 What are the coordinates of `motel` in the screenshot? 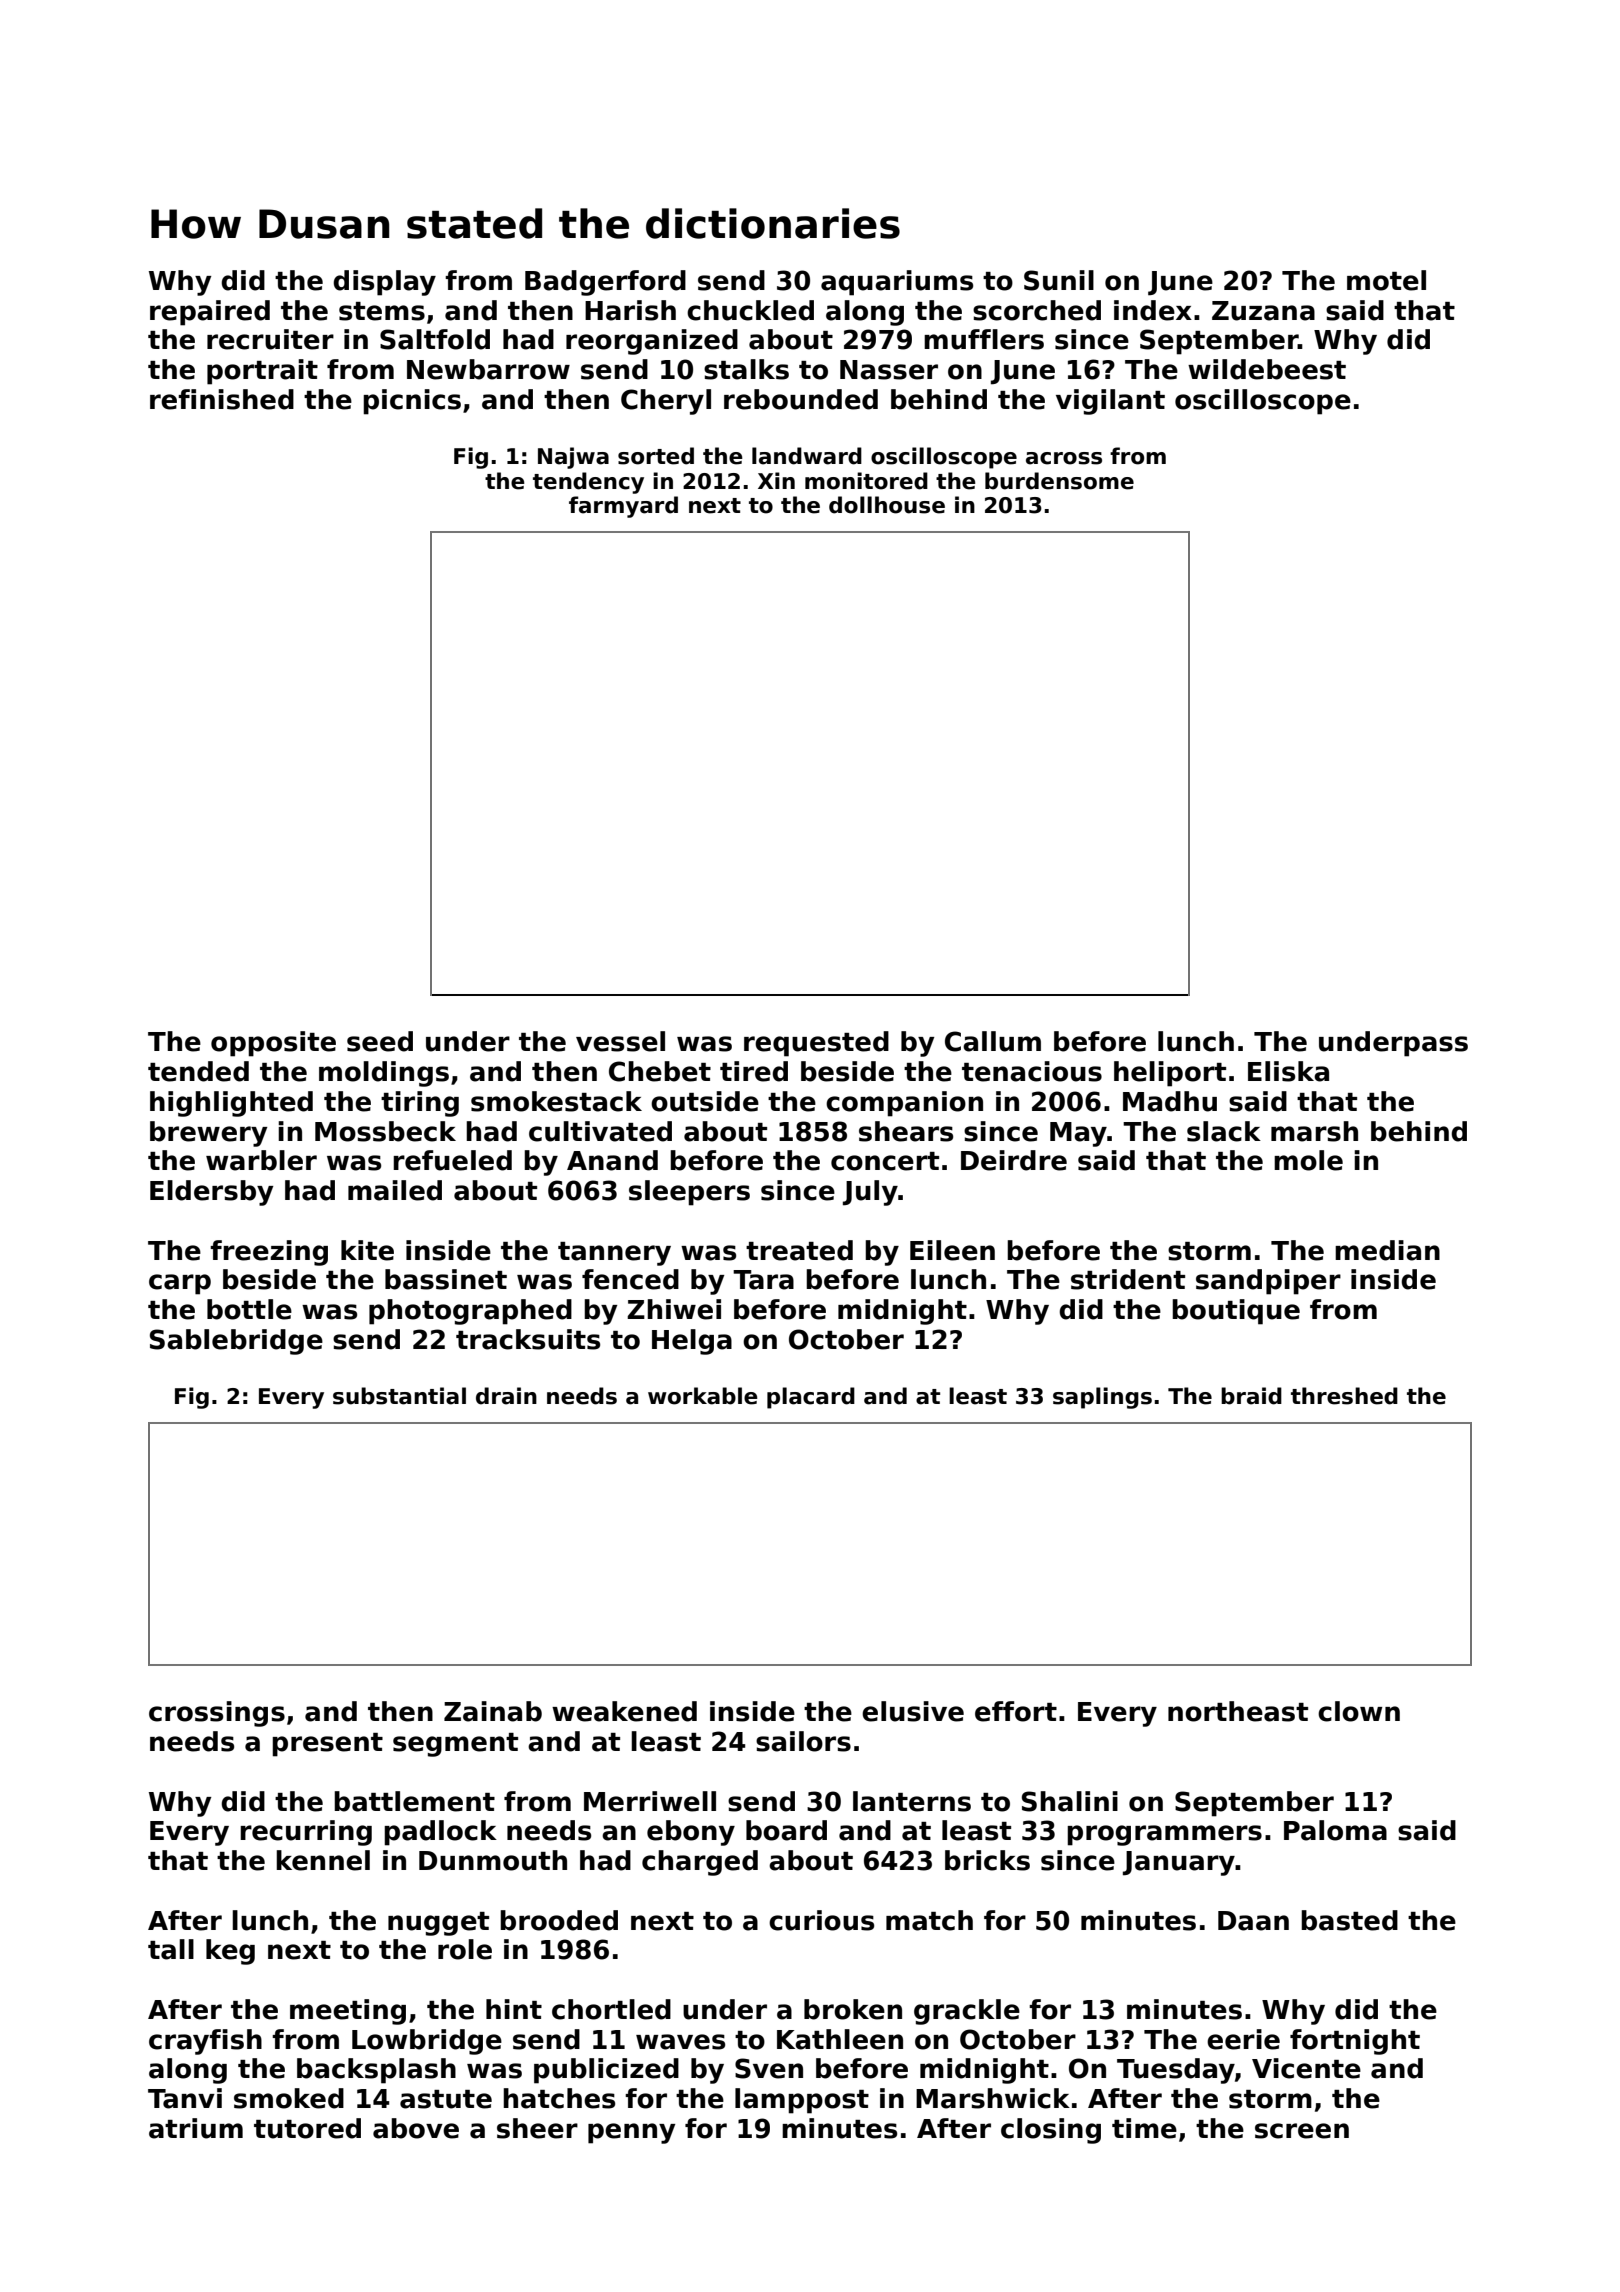 It's located at (1386, 280).
